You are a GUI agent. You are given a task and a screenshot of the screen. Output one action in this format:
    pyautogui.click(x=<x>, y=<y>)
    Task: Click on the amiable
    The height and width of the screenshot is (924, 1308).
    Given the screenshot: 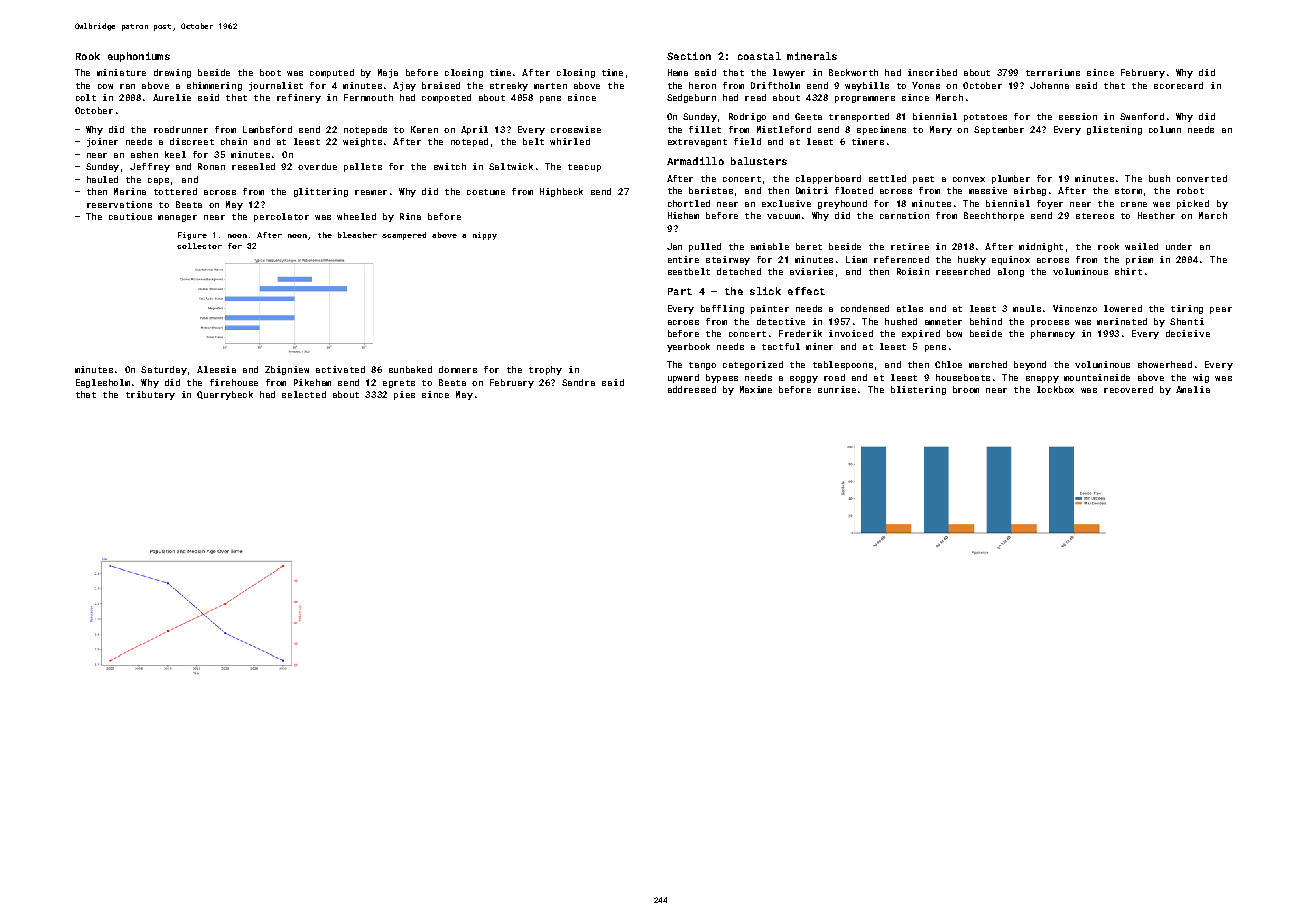 What is the action you would take?
    pyautogui.click(x=770, y=246)
